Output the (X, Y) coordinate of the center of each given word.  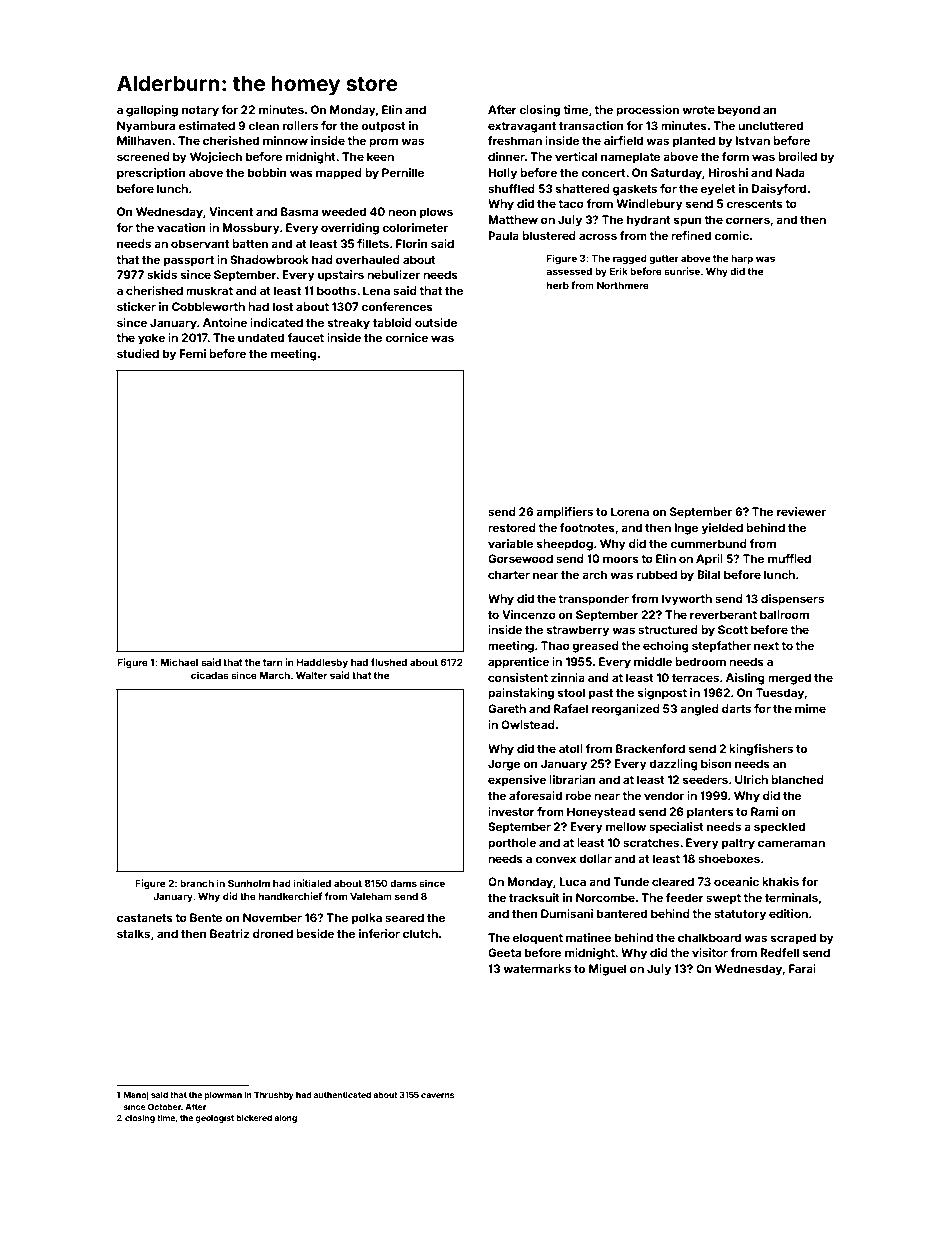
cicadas (209, 675)
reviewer (801, 511)
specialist (676, 828)
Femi (192, 353)
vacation (181, 227)
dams (403, 883)
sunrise (682, 271)
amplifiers (564, 513)
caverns (437, 1095)
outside (436, 322)
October (165, 1107)
